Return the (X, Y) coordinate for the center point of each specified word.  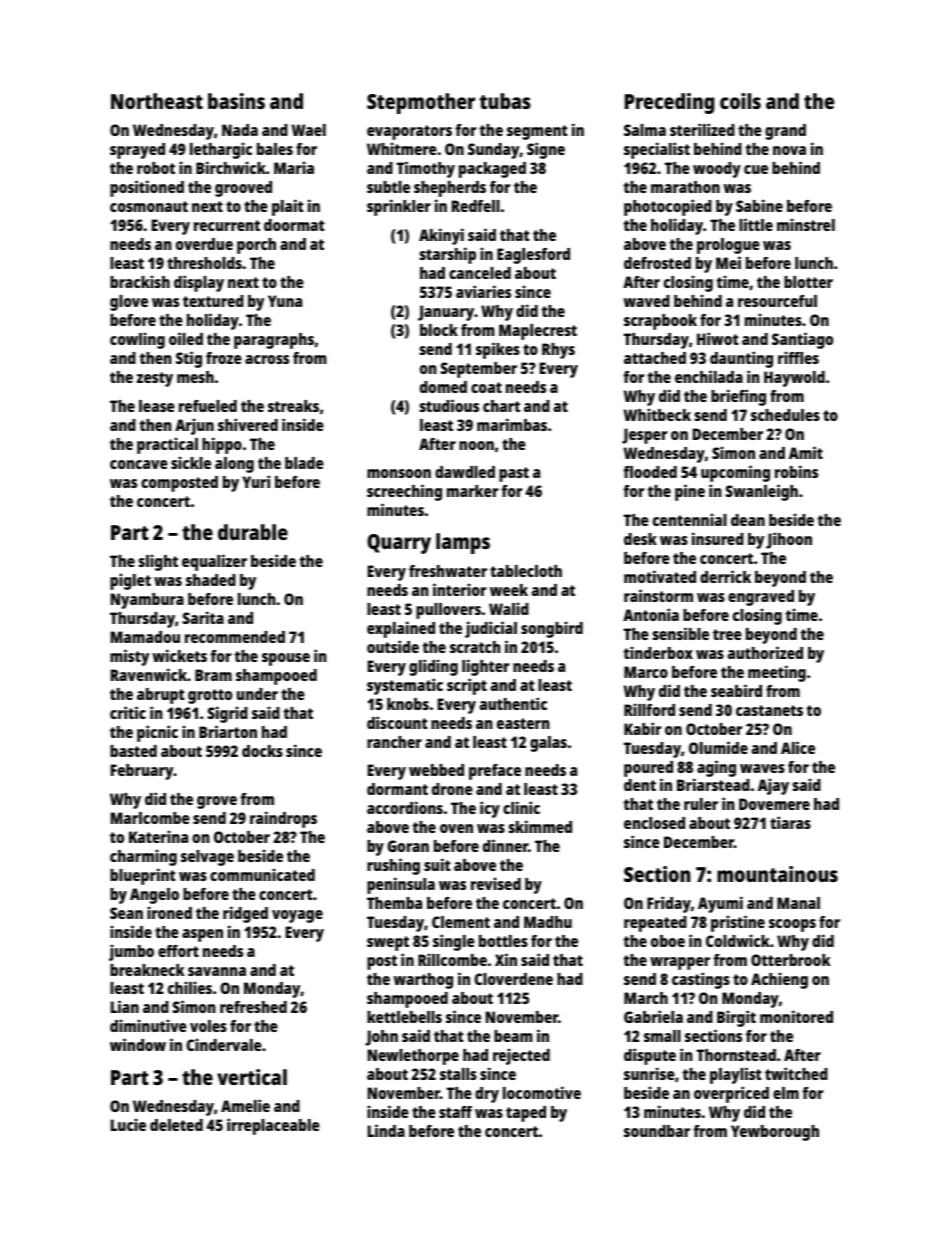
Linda (386, 1130)
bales (275, 149)
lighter (485, 667)
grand (785, 132)
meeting (777, 673)
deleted (176, 1125)
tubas (505, 101)
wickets (180, 655)
